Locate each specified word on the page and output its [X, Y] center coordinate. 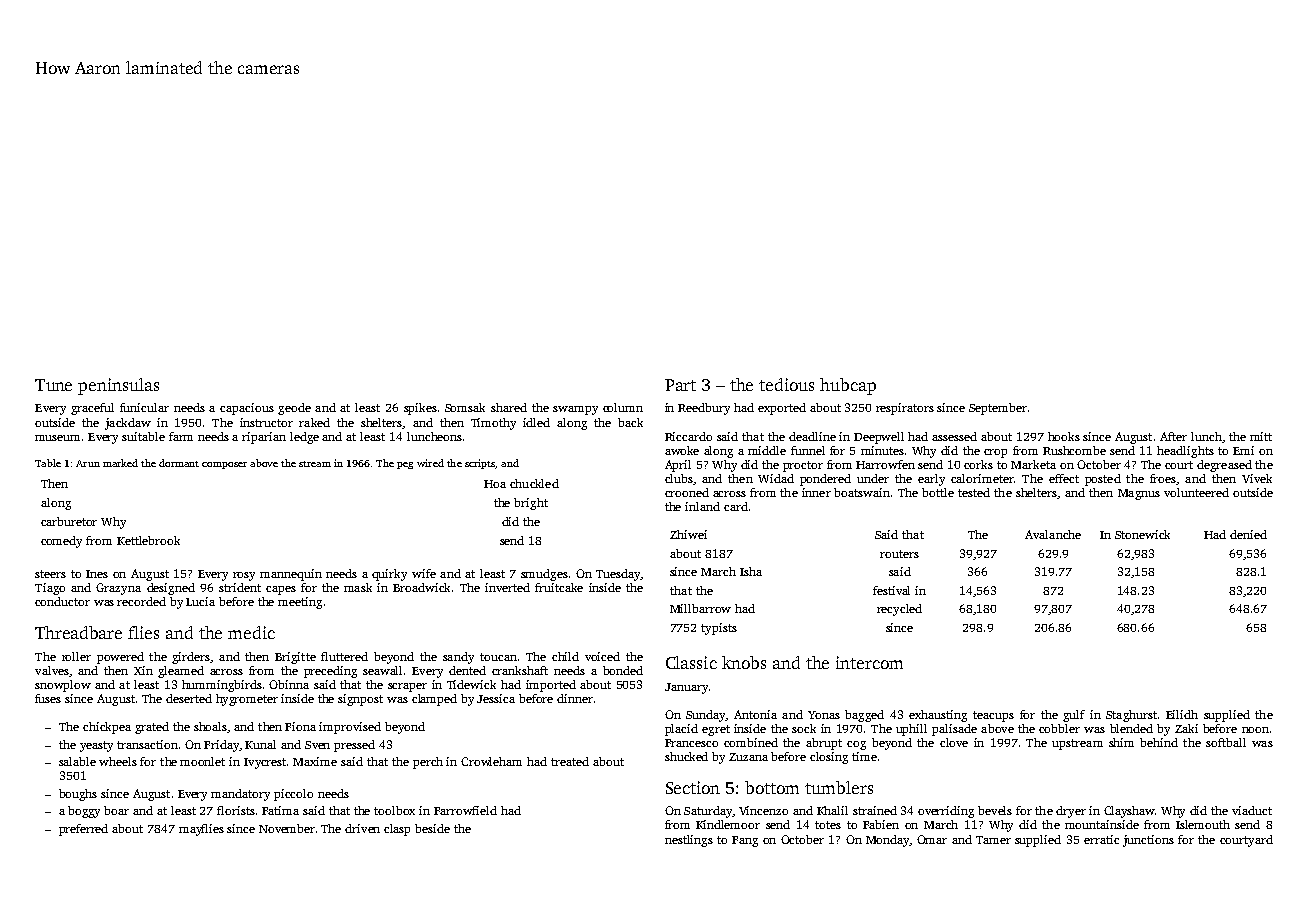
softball [1226, 742]
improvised [350, 728]
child [565, 656]
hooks [1064, 436]
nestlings [689, 841]
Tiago [50, 589]
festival [891, 590]
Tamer [993, 840]
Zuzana [748, 757]
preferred [83, 830]
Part [680, 385]
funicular [144, 407]
